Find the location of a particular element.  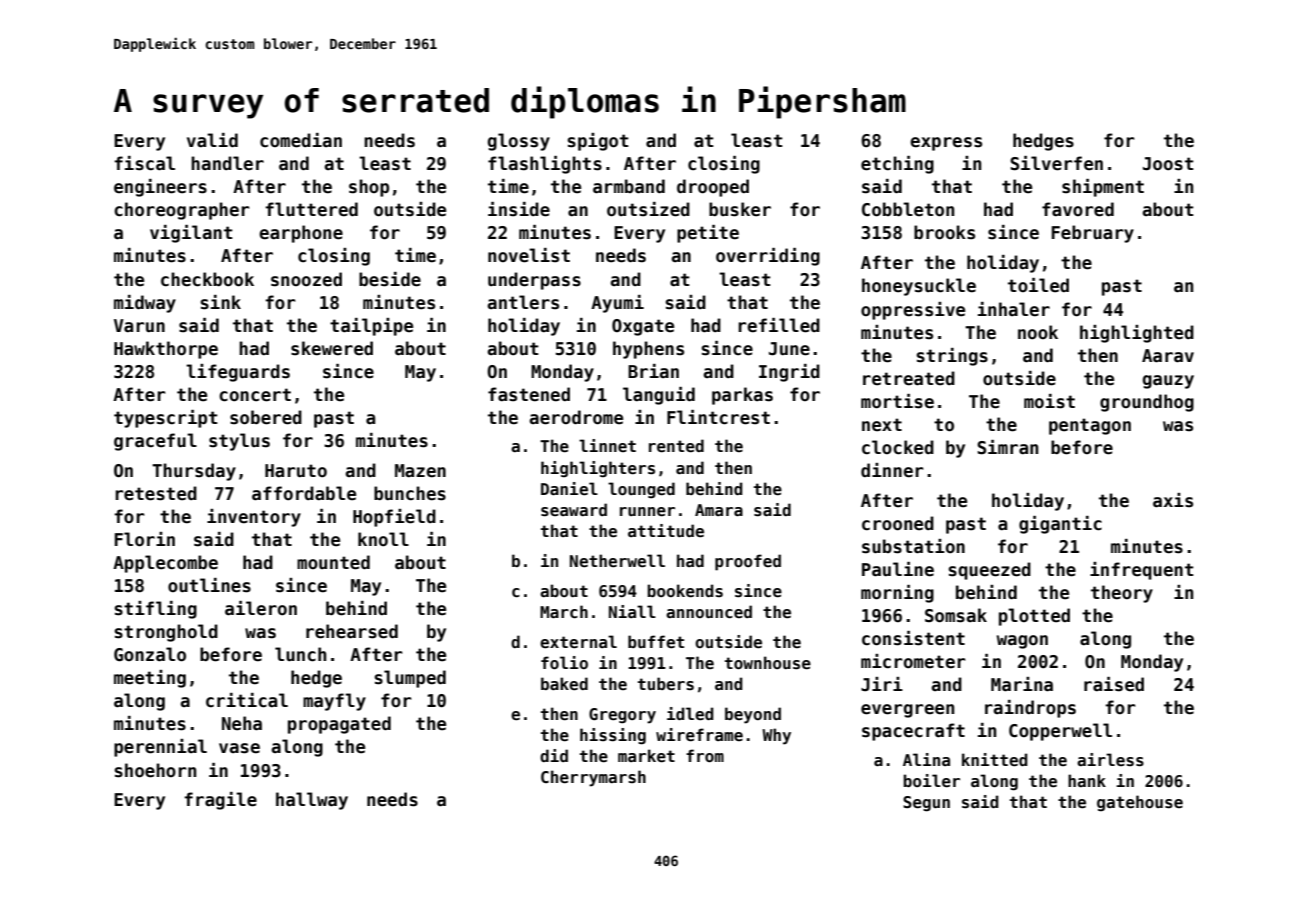

clocked is located at coordinates (898, 447).
